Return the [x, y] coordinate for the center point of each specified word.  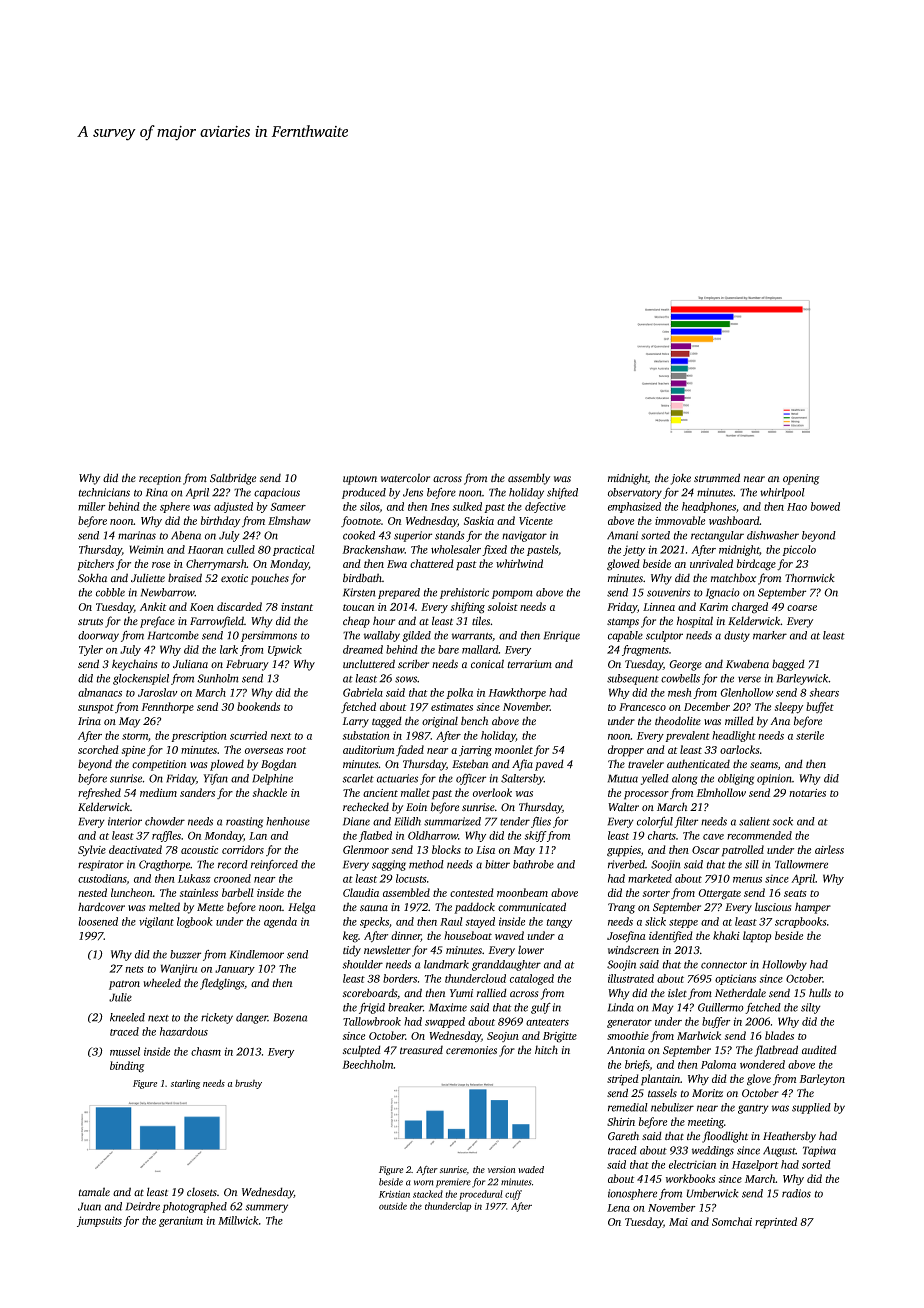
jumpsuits [99, 1221]
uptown [360, 480]
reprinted [776, 1223]
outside [393, 1206]
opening [801, 479]
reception [160, 479]
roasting [244, 822]
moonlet [514, 749]
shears [824, 692]
